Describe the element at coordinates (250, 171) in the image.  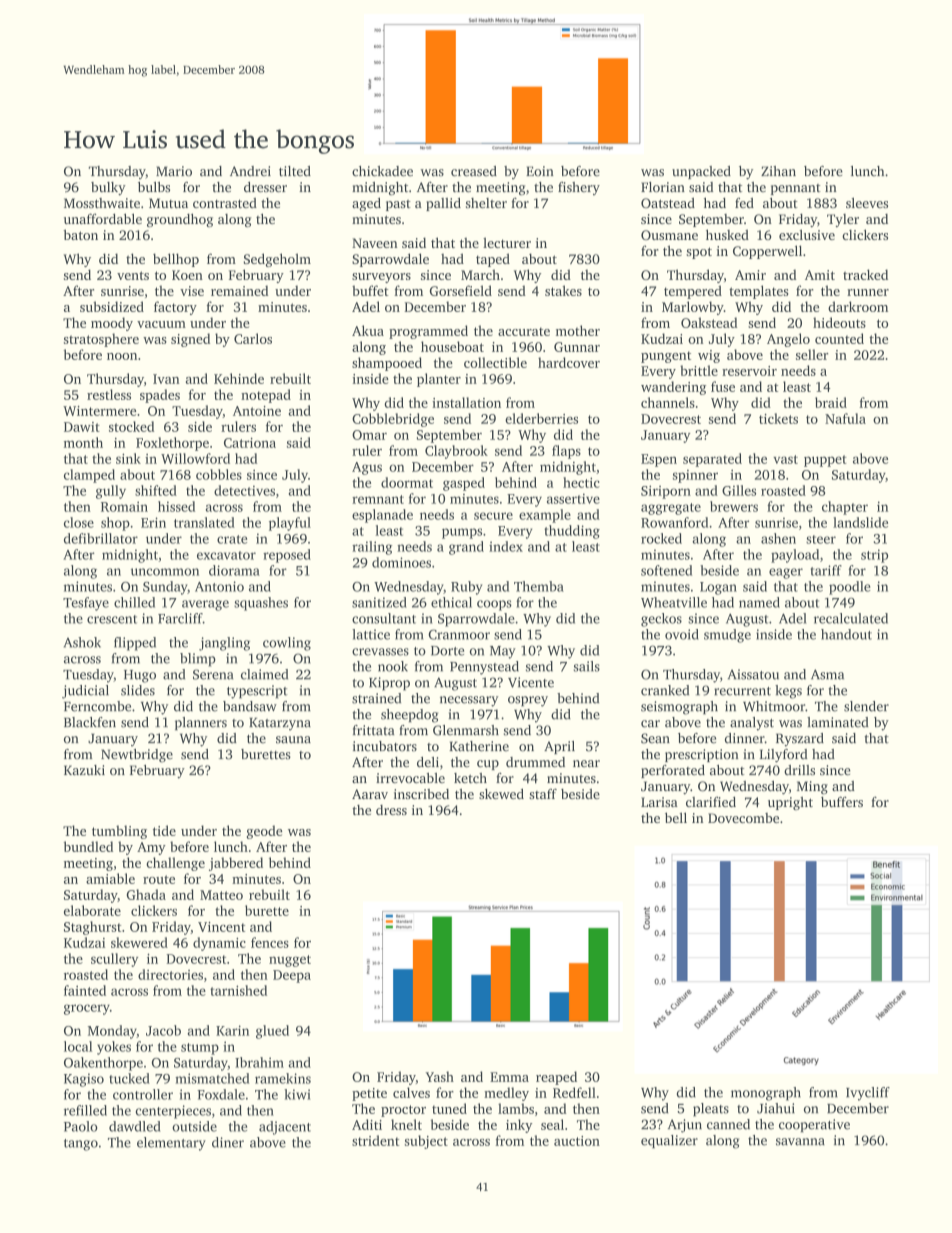
I see `Andrei` at that location.
